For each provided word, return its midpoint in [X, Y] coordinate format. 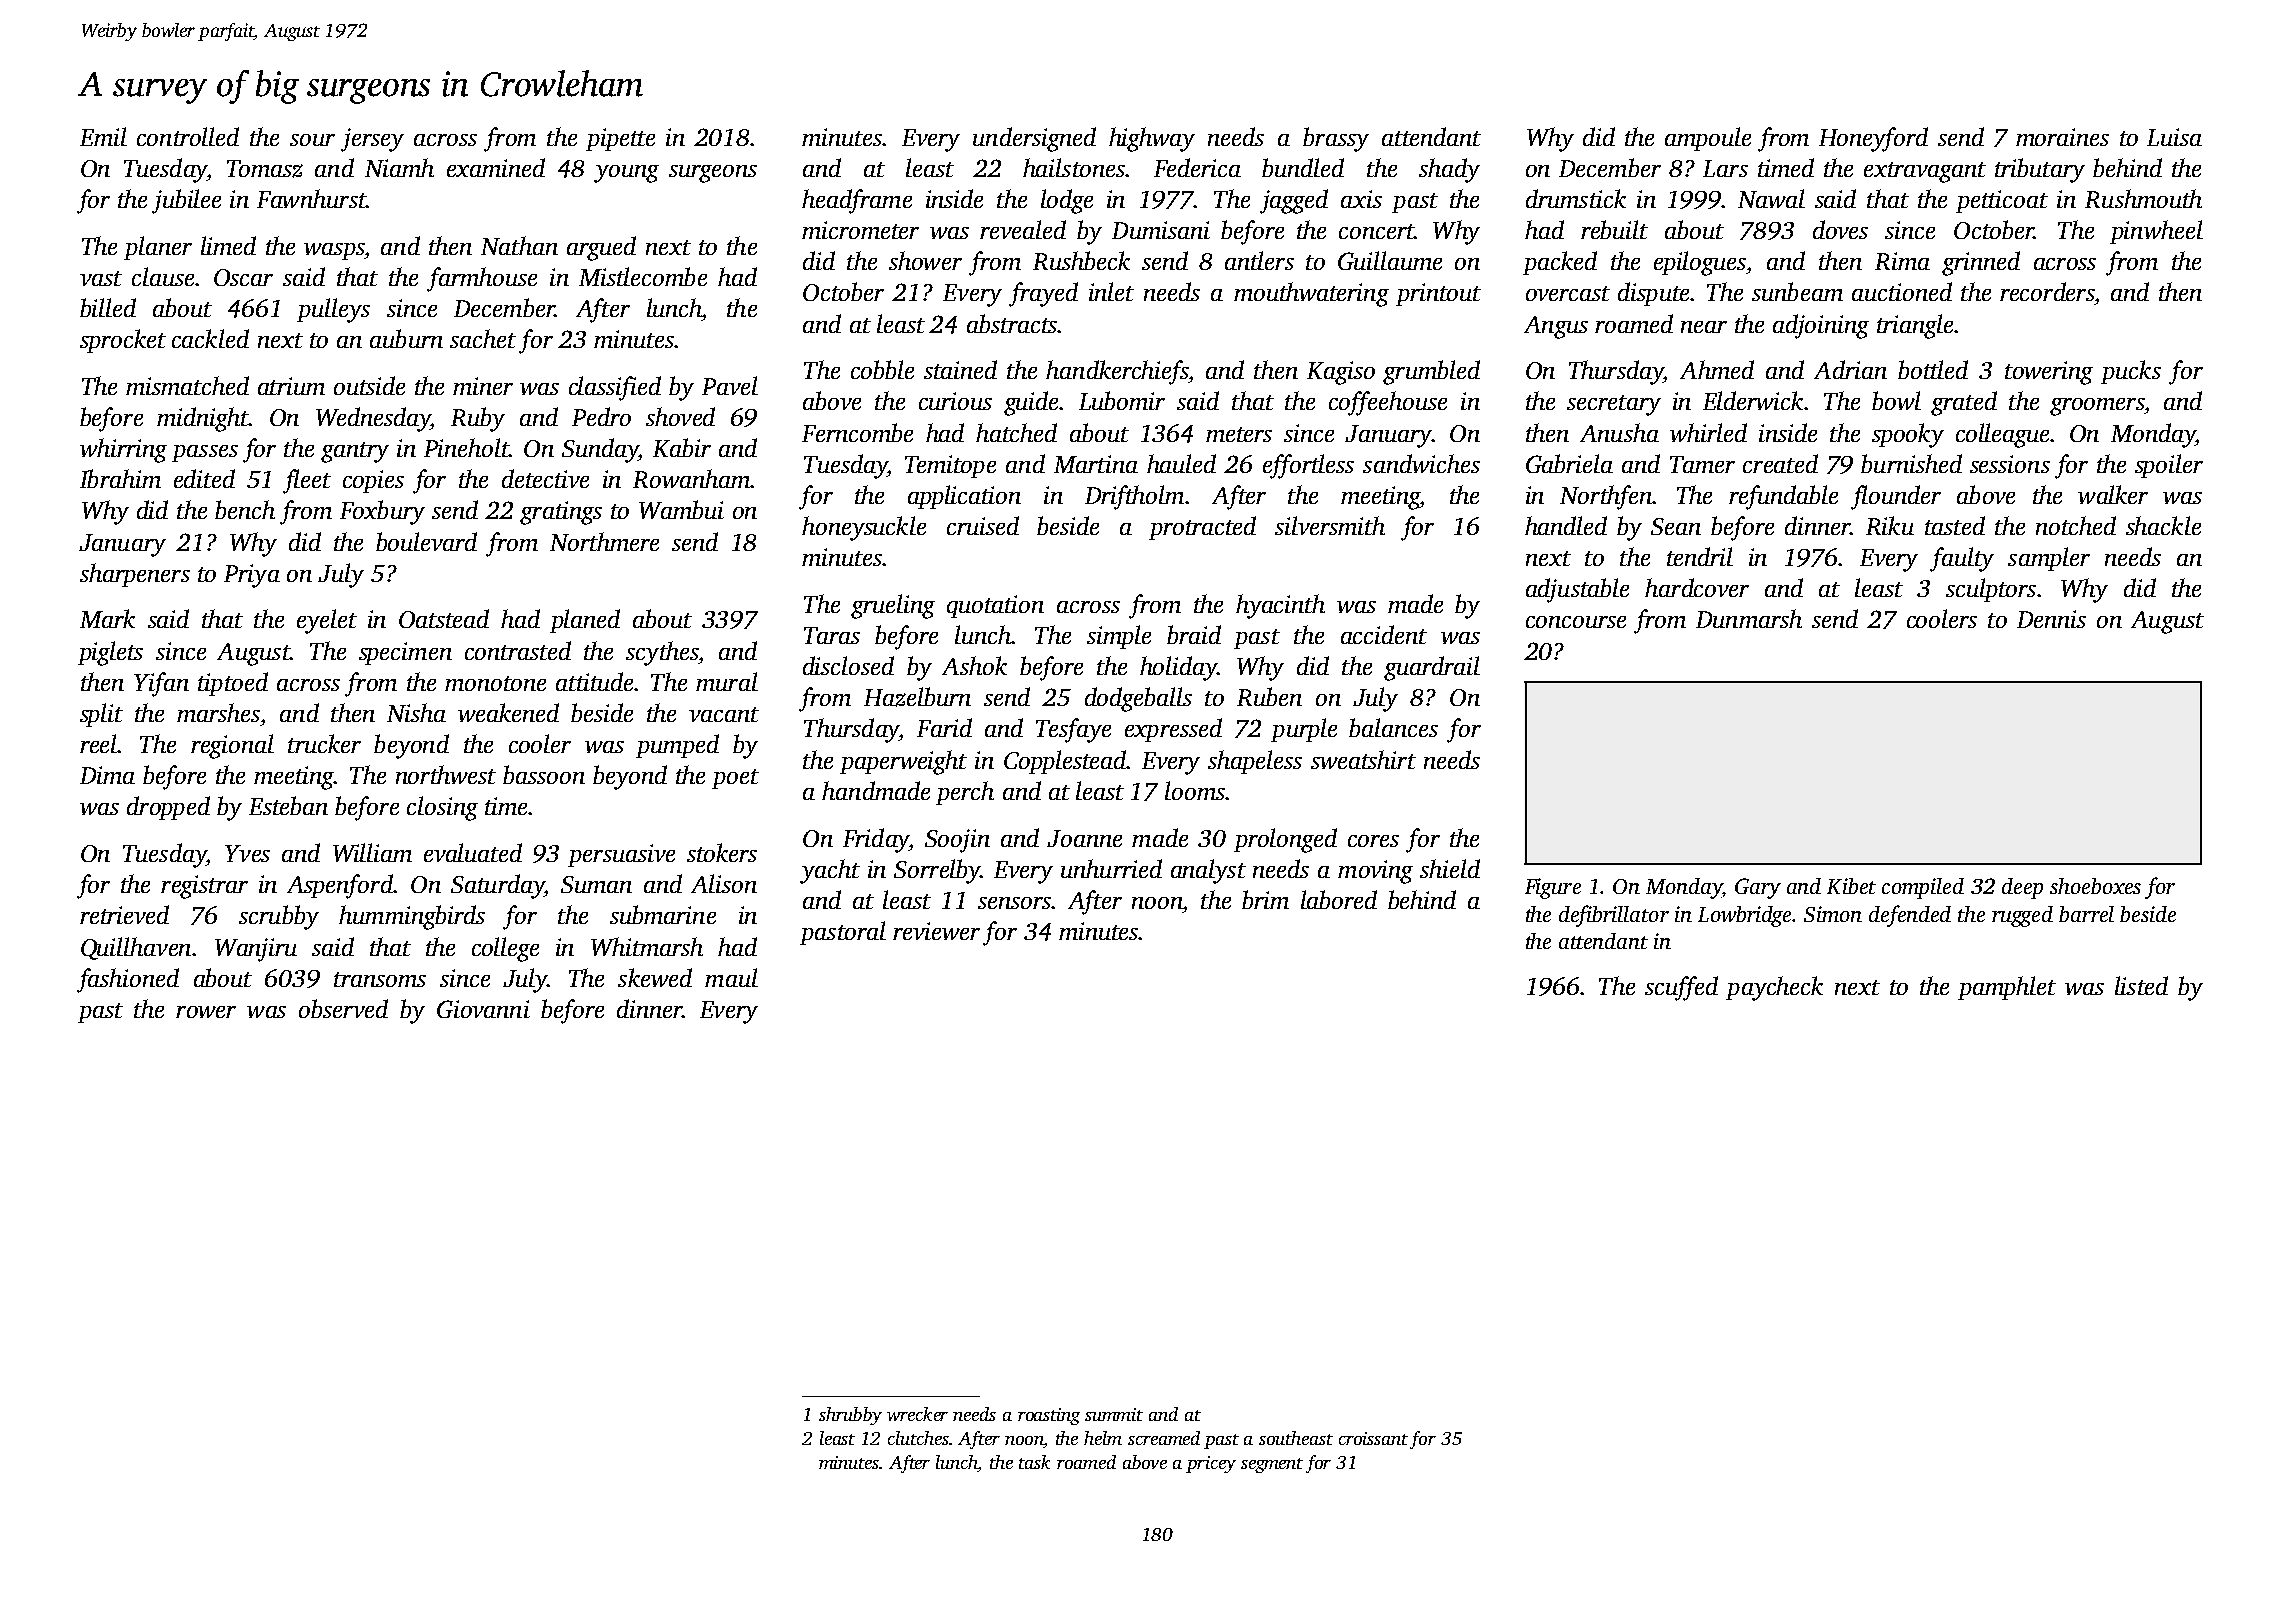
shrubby [850, 1416]
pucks [2131, 372]
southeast [1296, 1438]
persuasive [621, 855]
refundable [1783, 497]
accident [1384, 634]
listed [2141, 985]
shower [925, 260]
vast [101, 278]
